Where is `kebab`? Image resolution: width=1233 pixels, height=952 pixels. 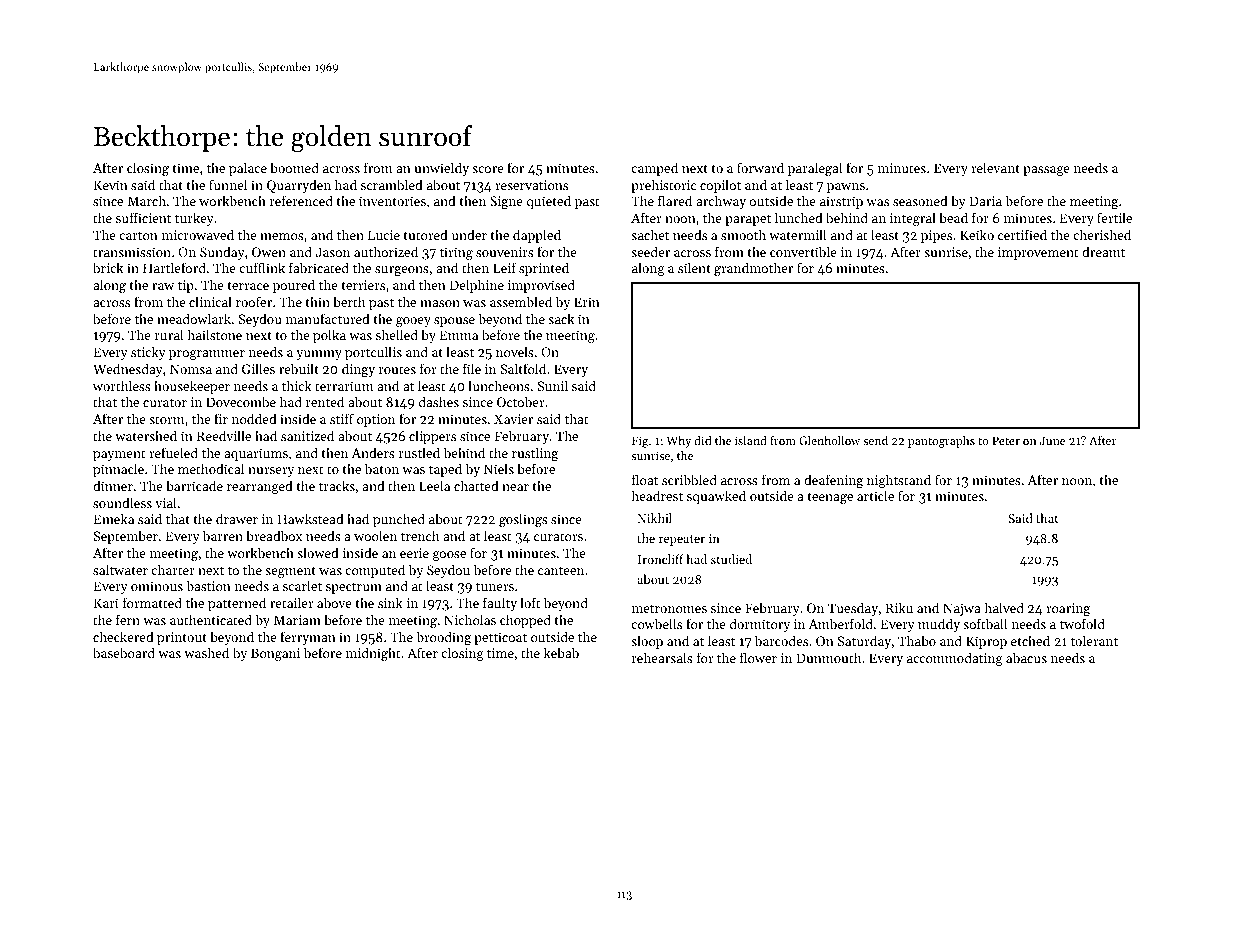
kebab is located at coordinates (561, 652).
